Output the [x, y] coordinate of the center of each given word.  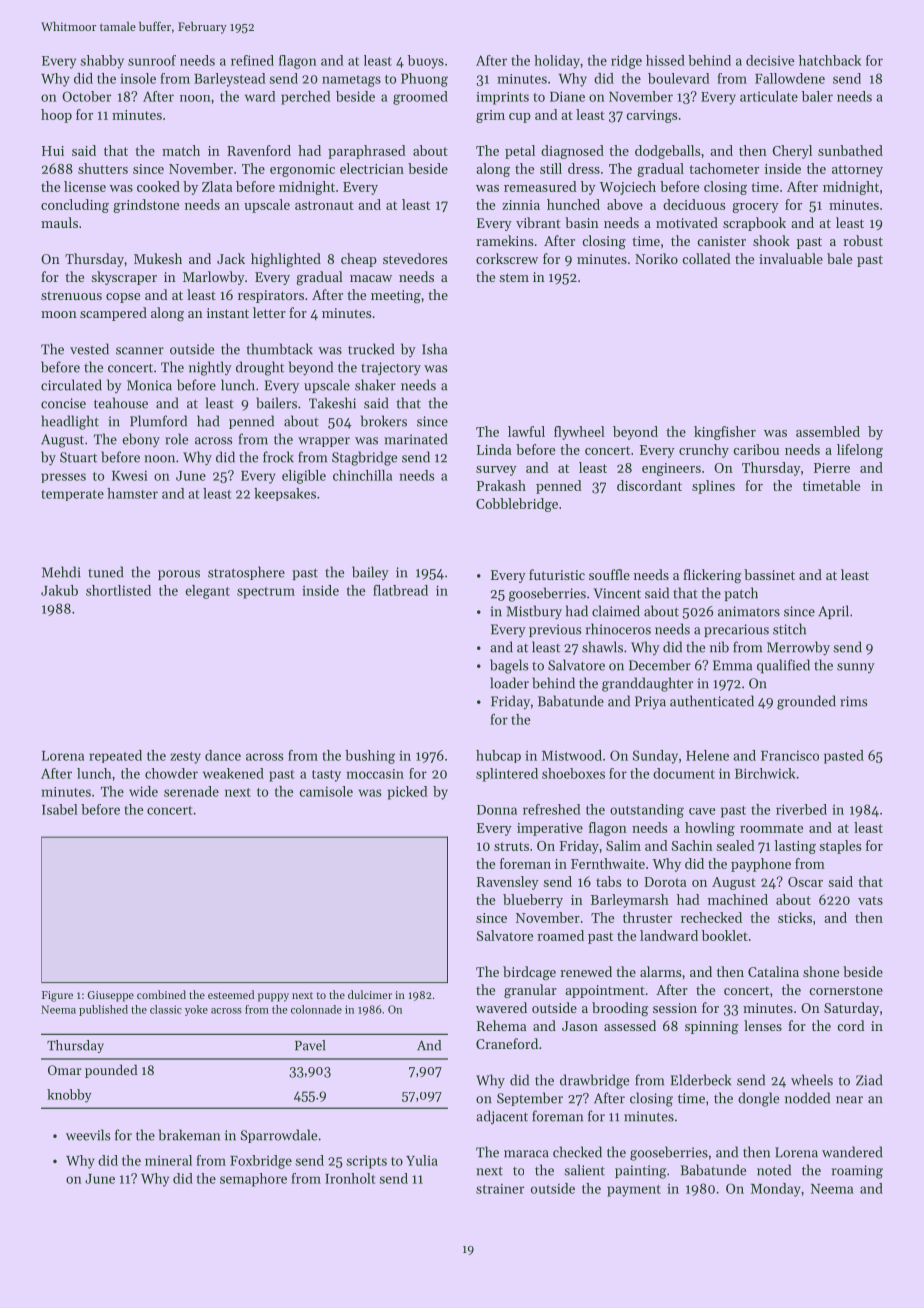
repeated [115, 756]
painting [641, 1172]
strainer [500, 1189]
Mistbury [534, 612]
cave [702, 811]
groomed [420, 98]
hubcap [498, 756]
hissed [665, 60]
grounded [806, 702]
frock [278, 457]
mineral [168, 1160]
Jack [231, 258]
